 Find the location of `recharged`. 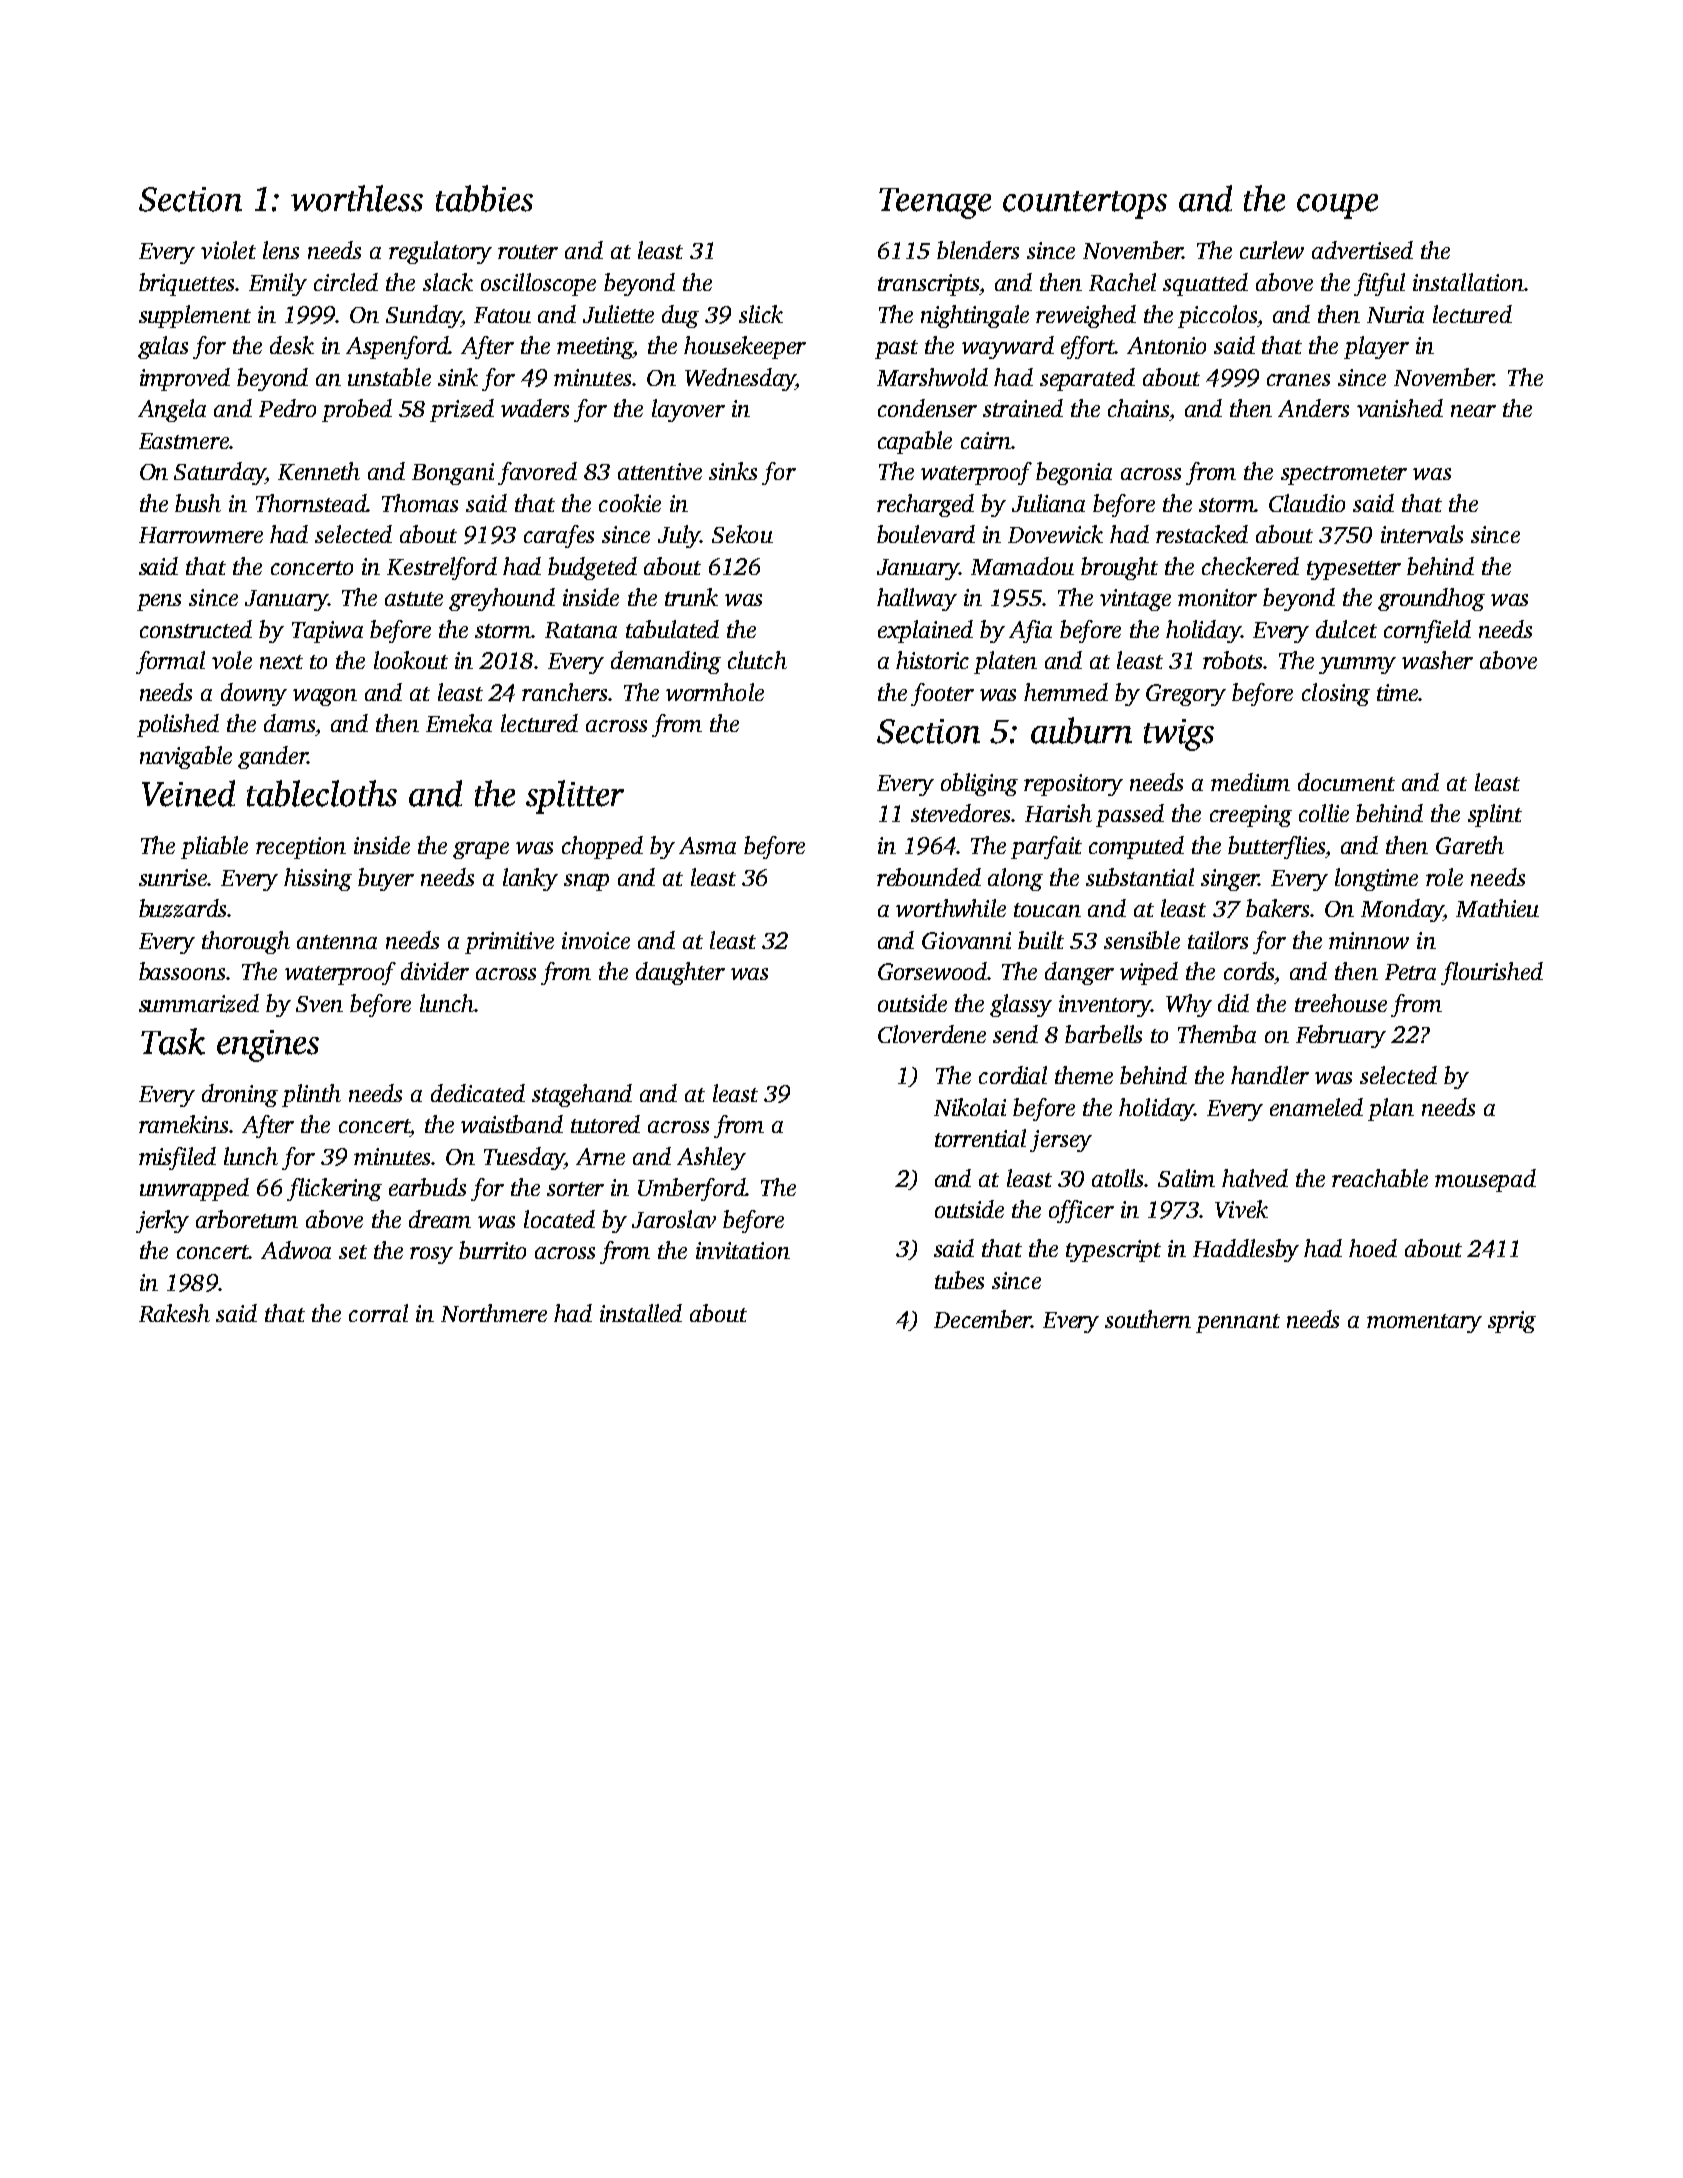

recharged is located at coordinates (925, 505).
